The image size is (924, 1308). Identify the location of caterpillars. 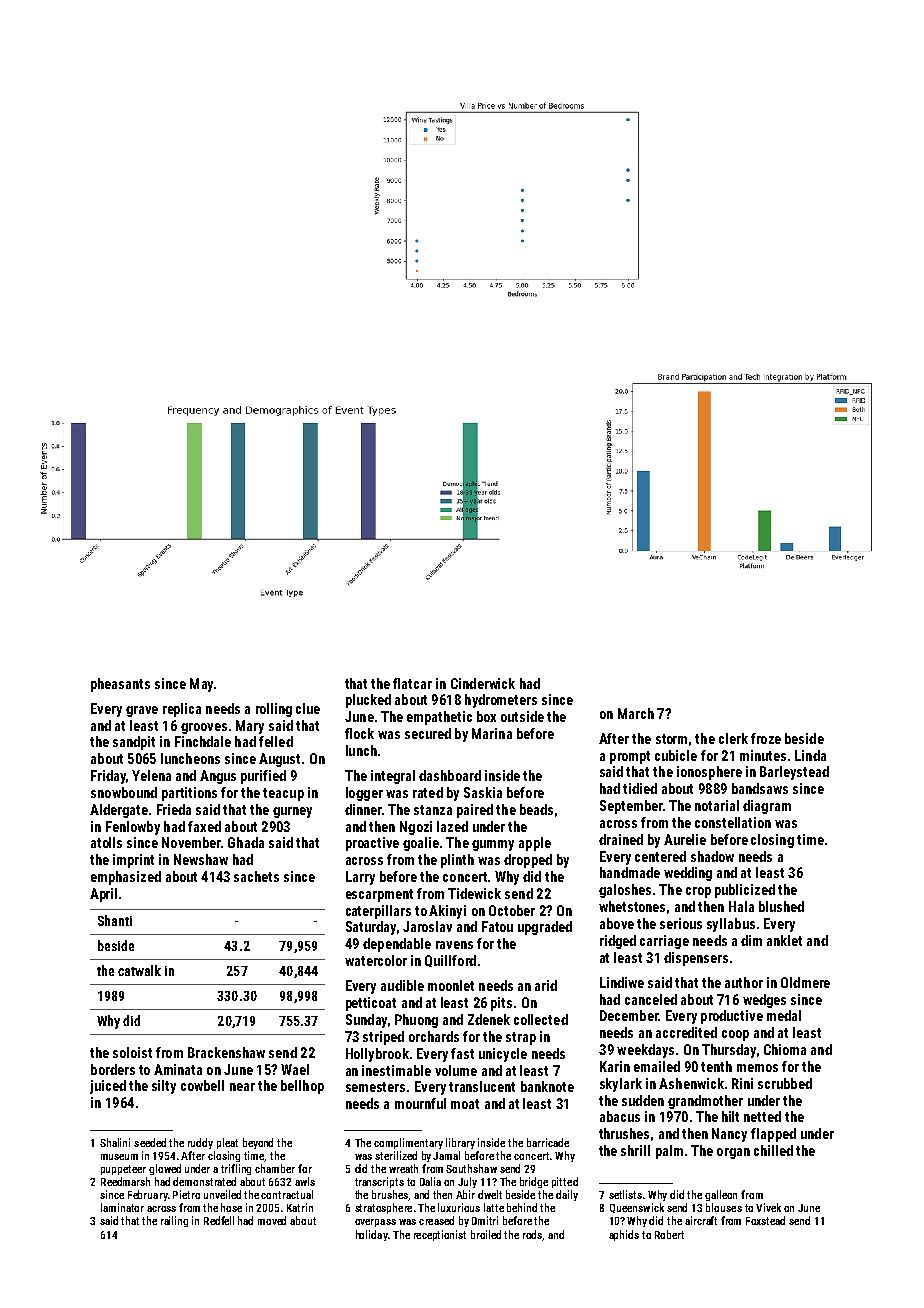
(378, 912).
